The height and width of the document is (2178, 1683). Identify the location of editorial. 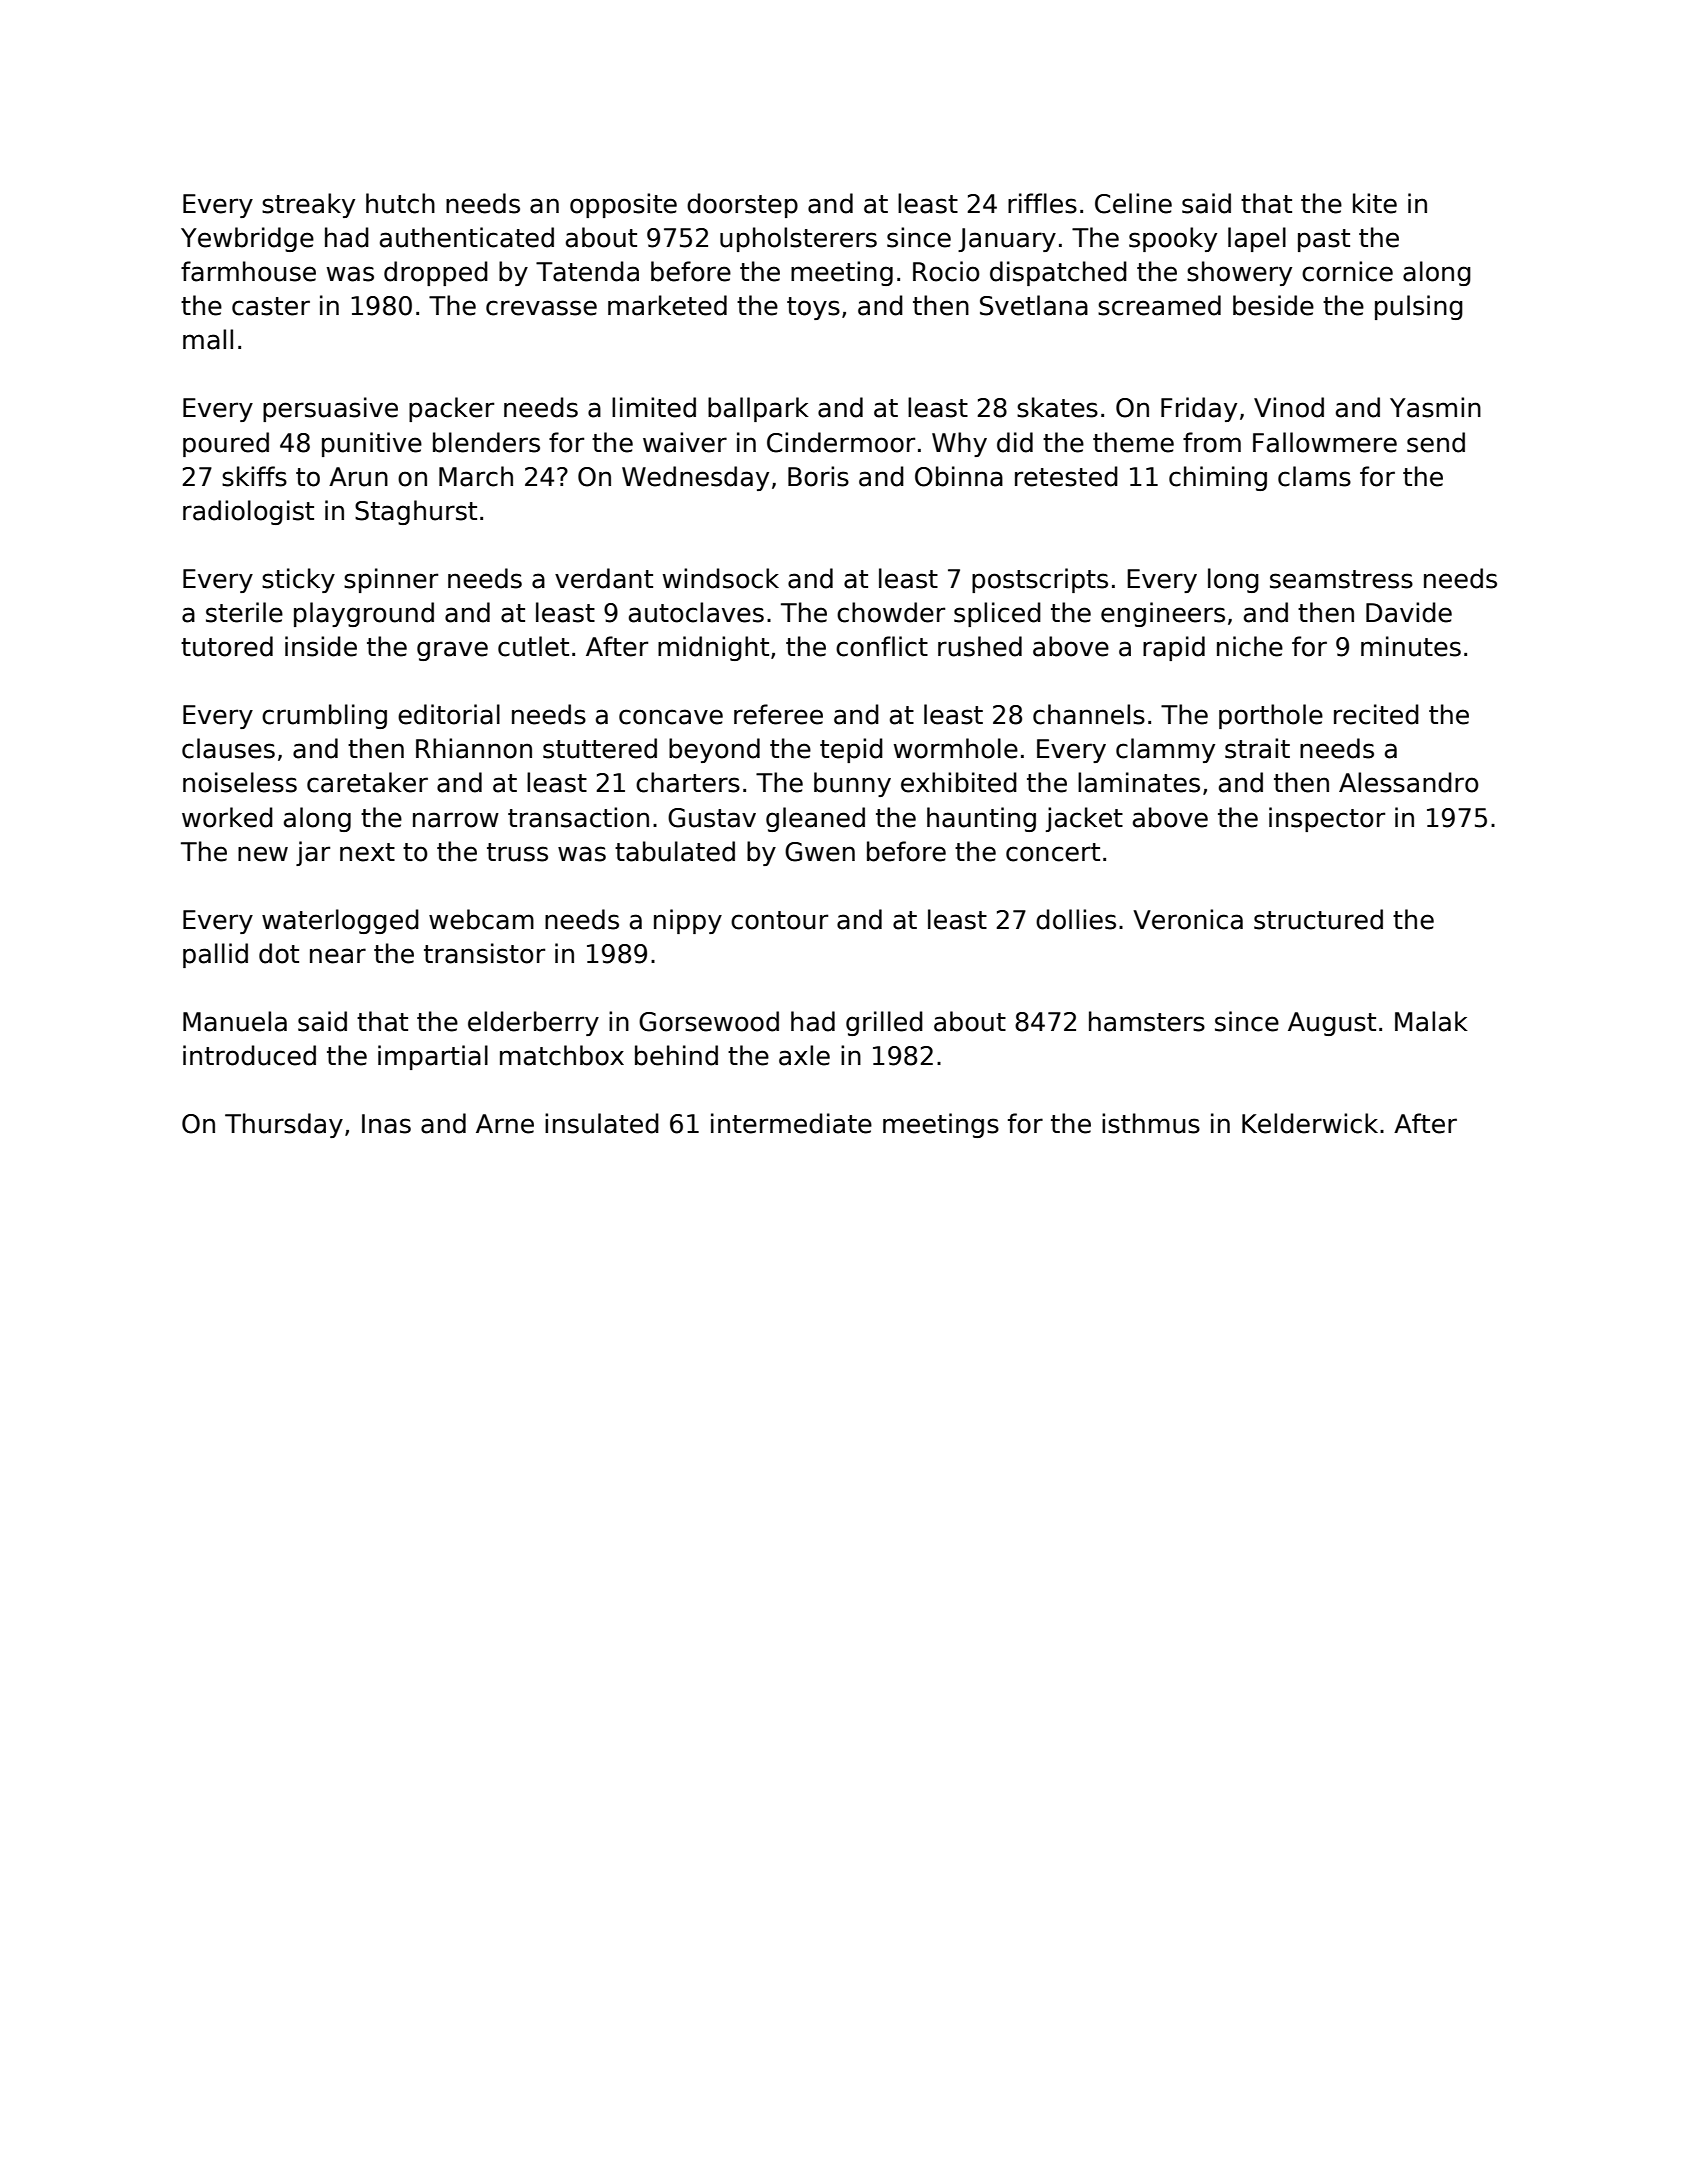
(449, 714).
